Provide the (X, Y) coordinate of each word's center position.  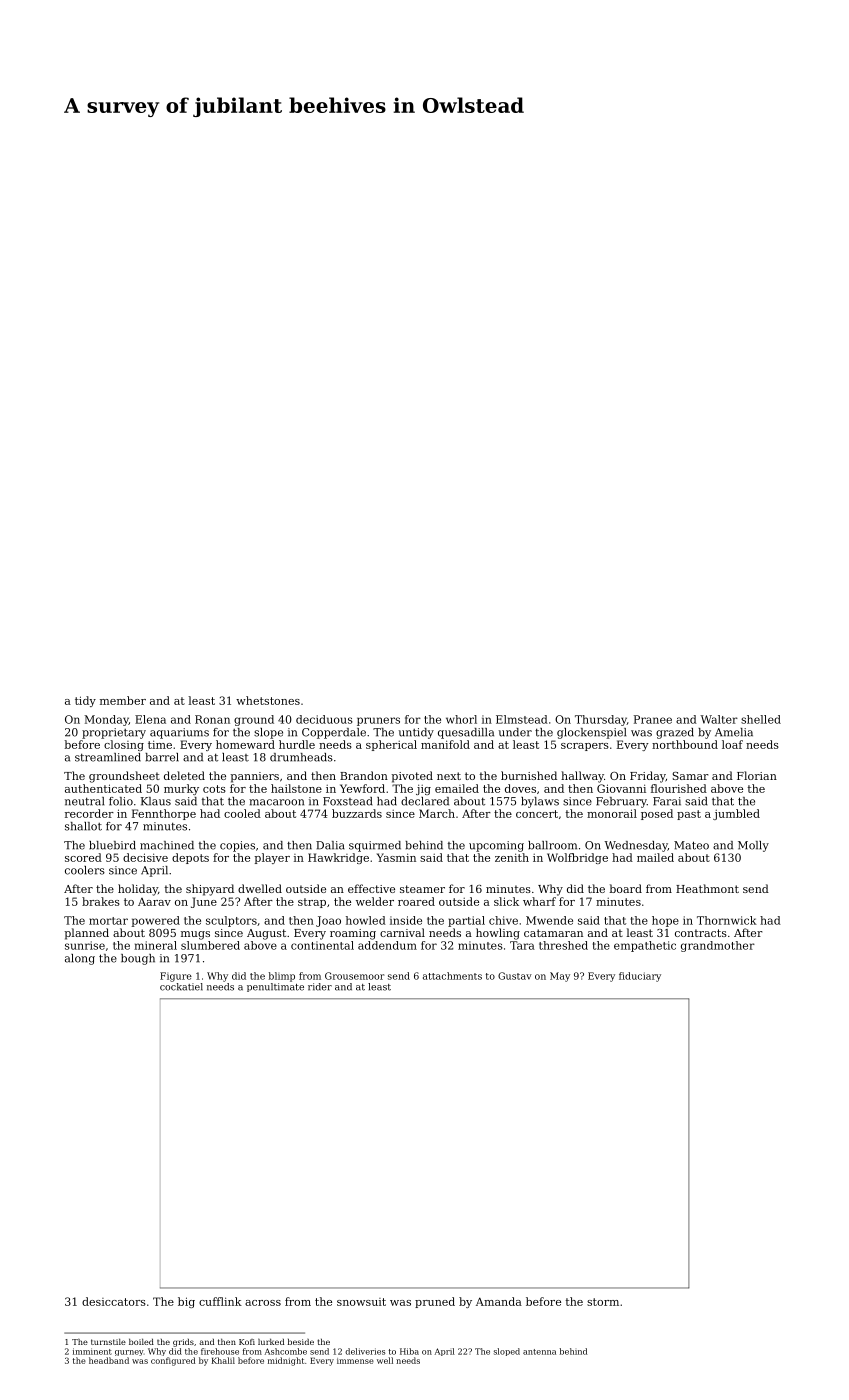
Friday (648, 777)
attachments (452, 976)
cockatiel (181, 987)
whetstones (268, 700)
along (80, 959)
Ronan (212, 719)
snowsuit (361, 1302)
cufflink (220, 1301)
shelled (761, 719)
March (437, 813)
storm (603, 1302)
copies (237, 846)
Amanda (499, 1301)
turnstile (108, 1341)
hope (665, 921)
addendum (387, 945)
